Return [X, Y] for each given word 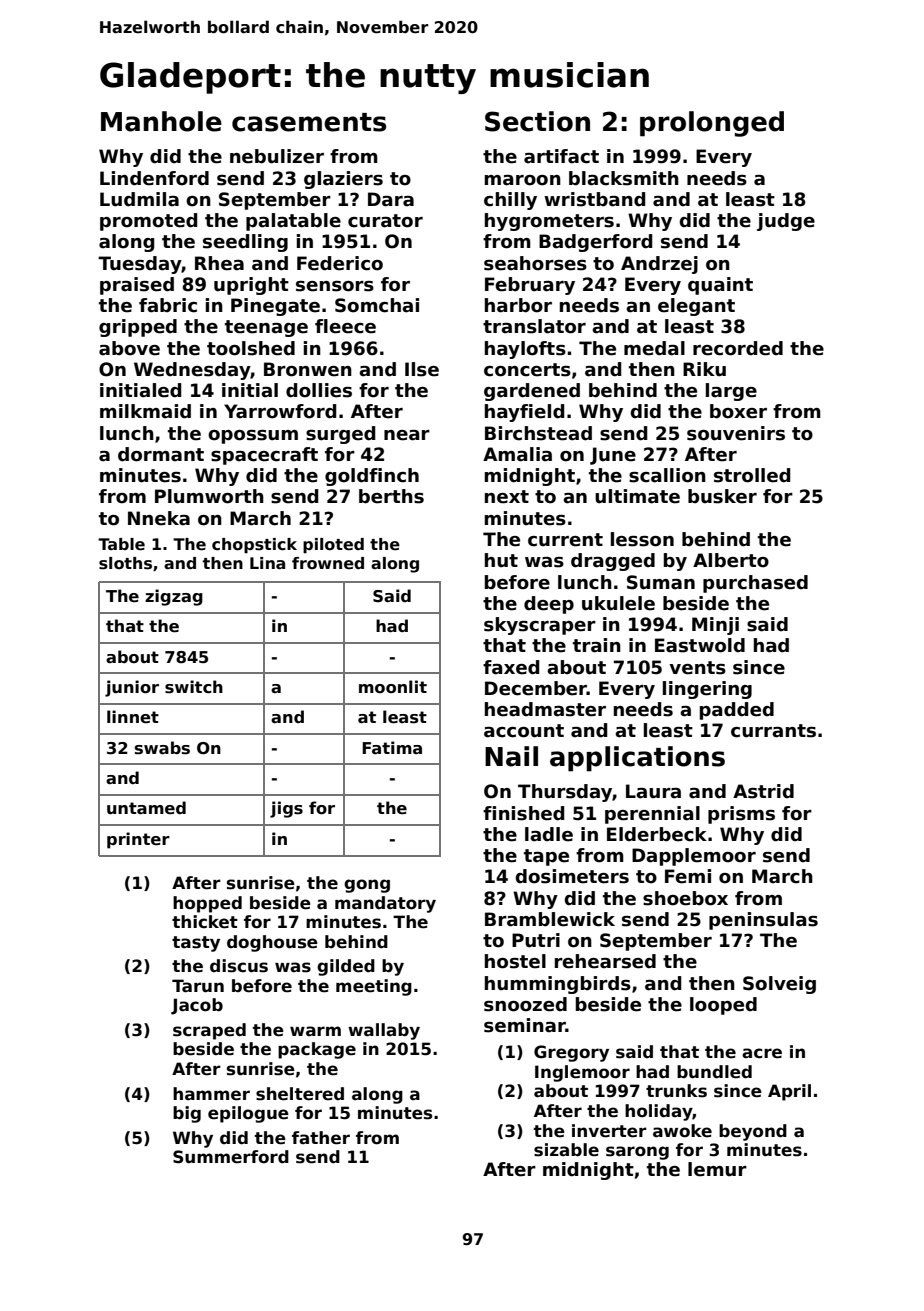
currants [773, 731]
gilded [346, 967]
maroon [522, 180]
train [597, 645]
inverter [609, 1131]
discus [239, 966]
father [321, 1138]
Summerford [231, 1157]
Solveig [779, 985]
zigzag [174, 597]
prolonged [712, 124]
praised [137, 286]
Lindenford [154, 178]
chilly [510, 201]
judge [786, 222]
